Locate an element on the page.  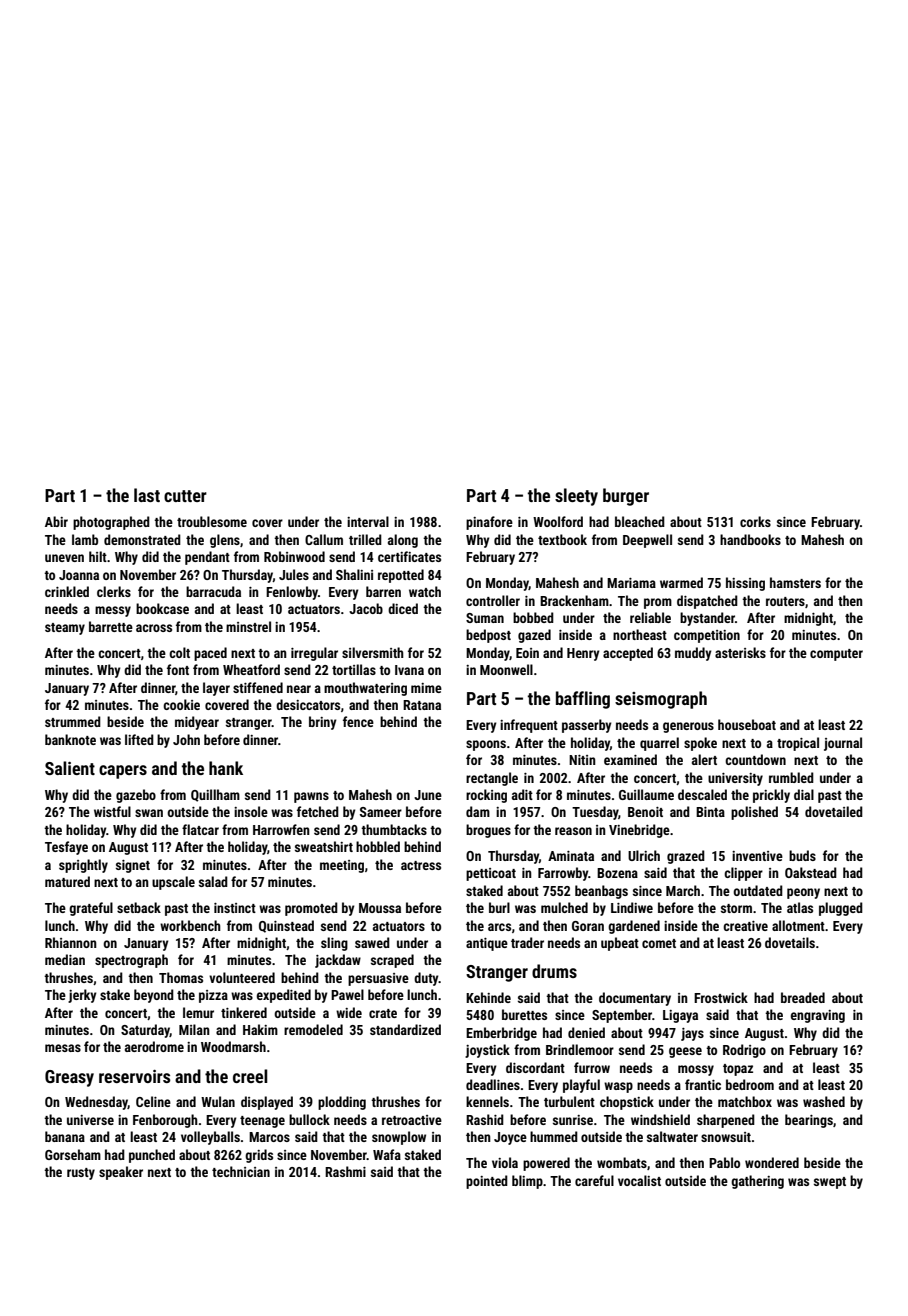
pointed is located at coordinates (487, 1182).
